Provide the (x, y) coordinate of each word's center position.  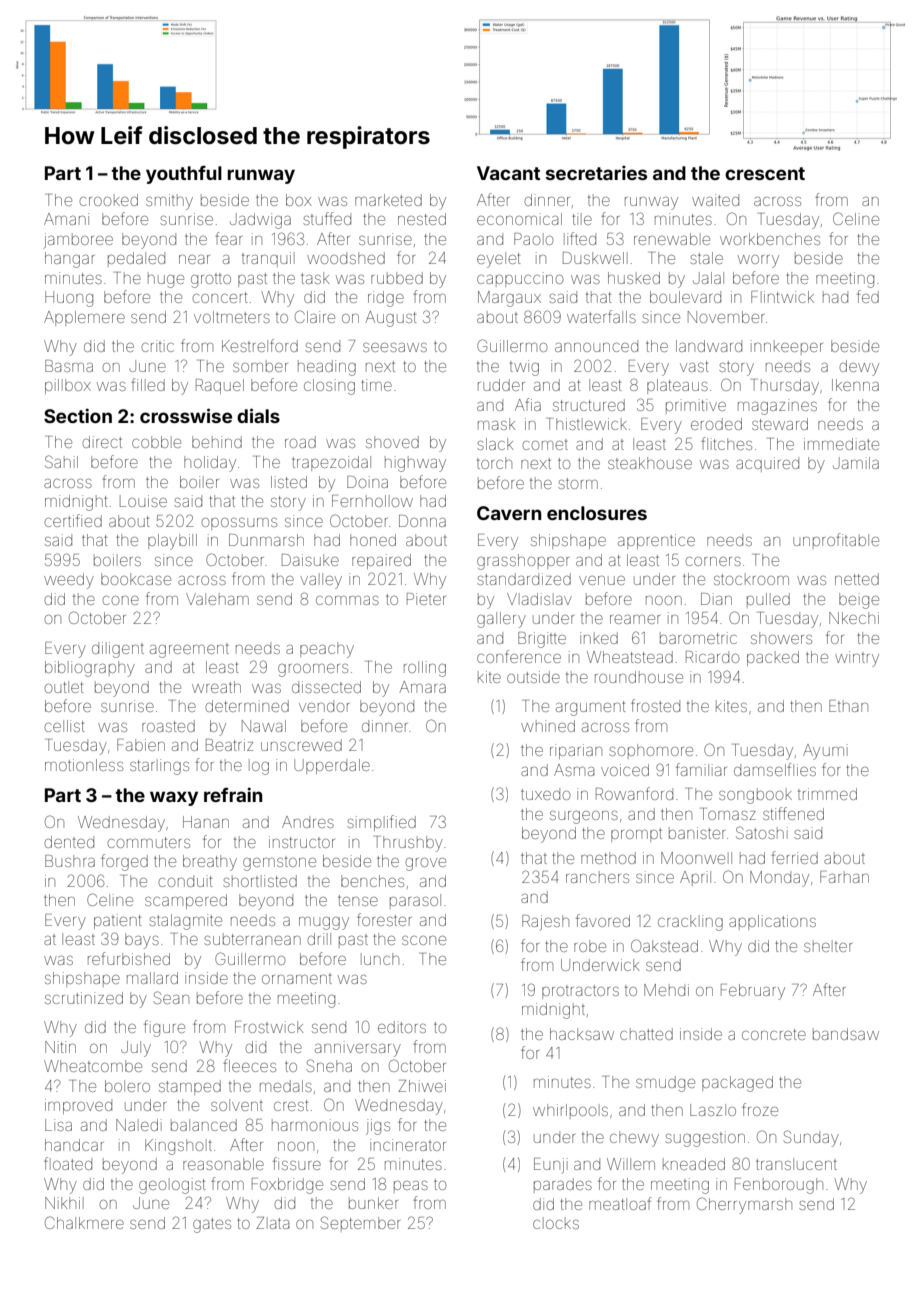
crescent (765, 173)
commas (347, 600)
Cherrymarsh (744, 1205)
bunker (373, 1203)
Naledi (139, 1125)
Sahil (61, 461)
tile (582, 219)
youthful (184, 175)
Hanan (206, 822)
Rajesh (545, 922)
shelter (828, 946)
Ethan (848, 706)
